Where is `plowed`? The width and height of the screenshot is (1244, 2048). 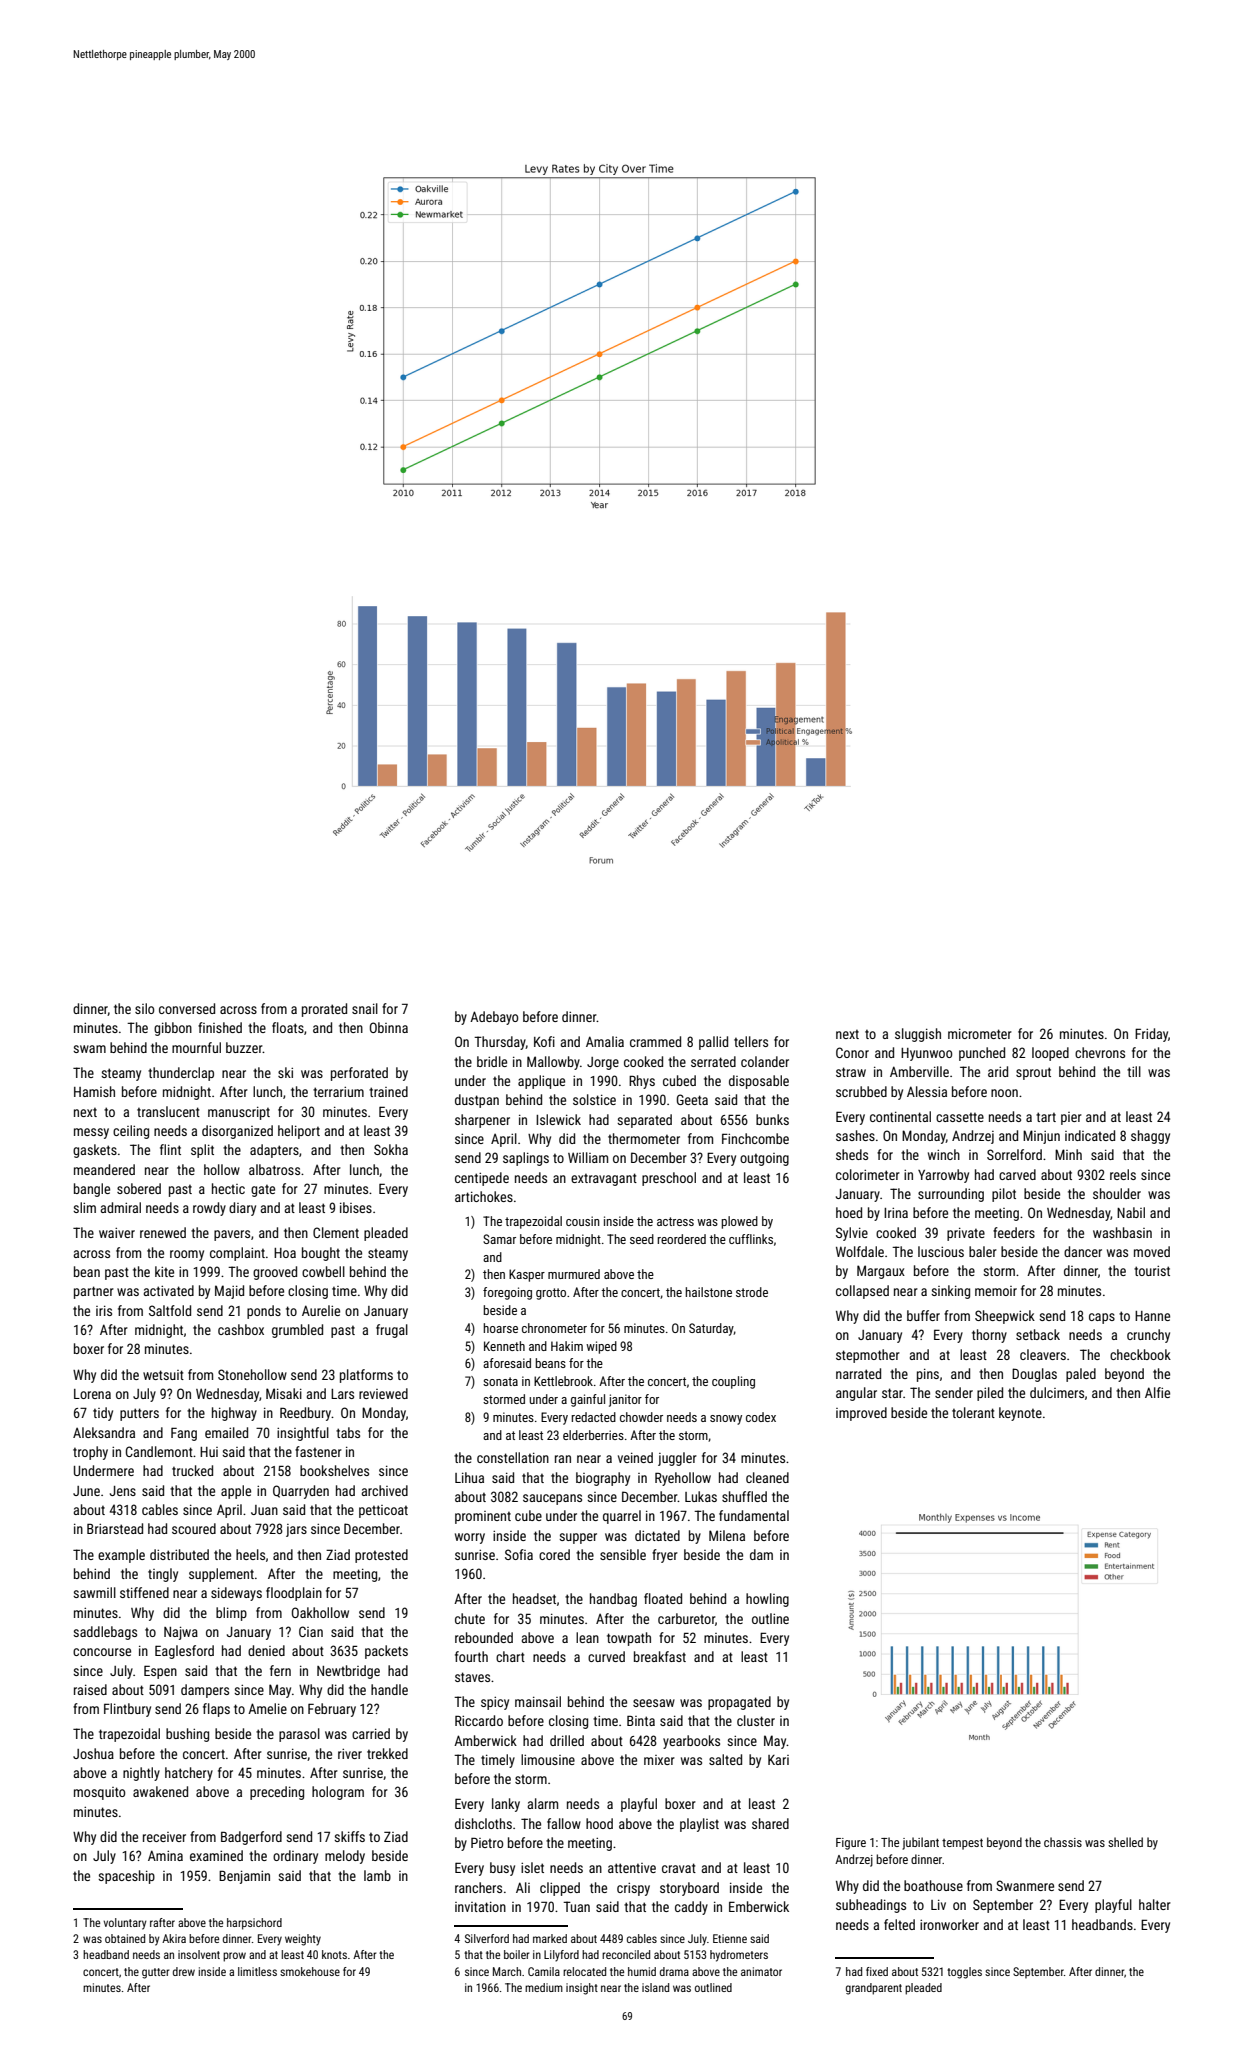 plowed is located at coordinates (739, 1222).
